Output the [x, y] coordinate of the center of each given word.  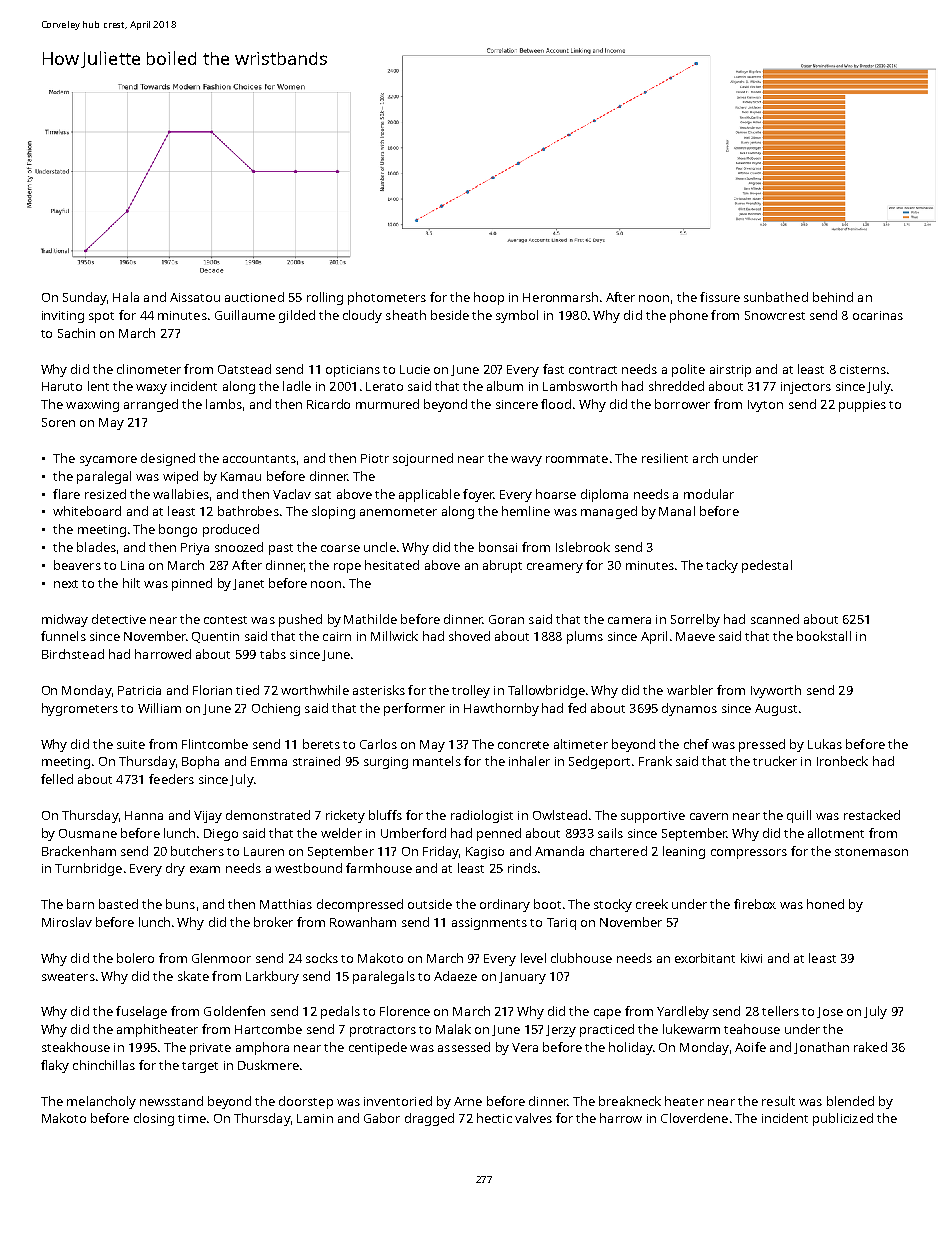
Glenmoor [221, 958]
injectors [806, 388]
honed [825, 904]
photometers [387, 298]
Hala [126, 297]
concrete [523, 745]
